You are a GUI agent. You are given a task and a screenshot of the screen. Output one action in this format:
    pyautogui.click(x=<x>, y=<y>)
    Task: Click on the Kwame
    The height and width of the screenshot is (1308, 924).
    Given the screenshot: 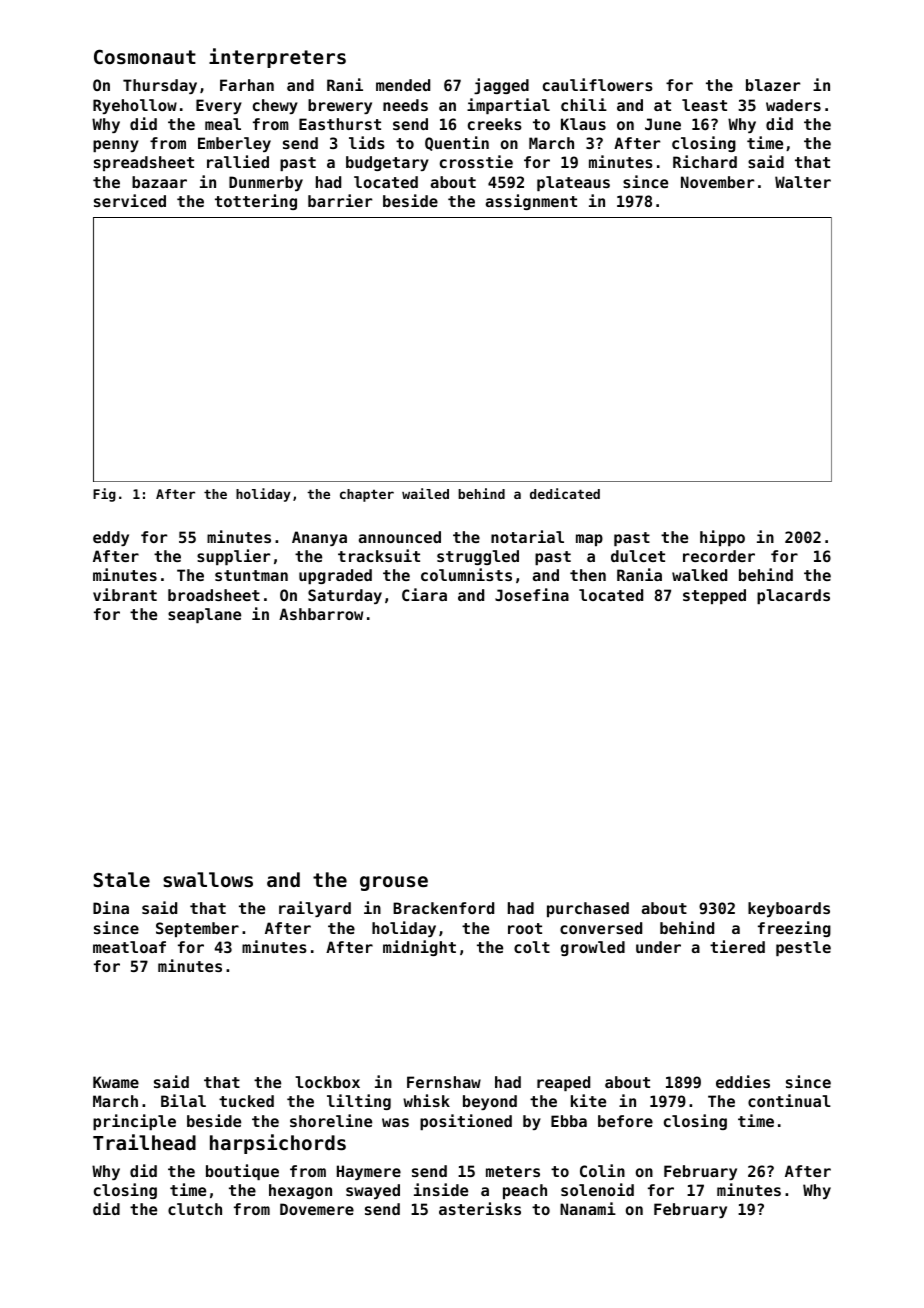 What is the action you would take?
    pyautogui.click(x=116, y=1082)
